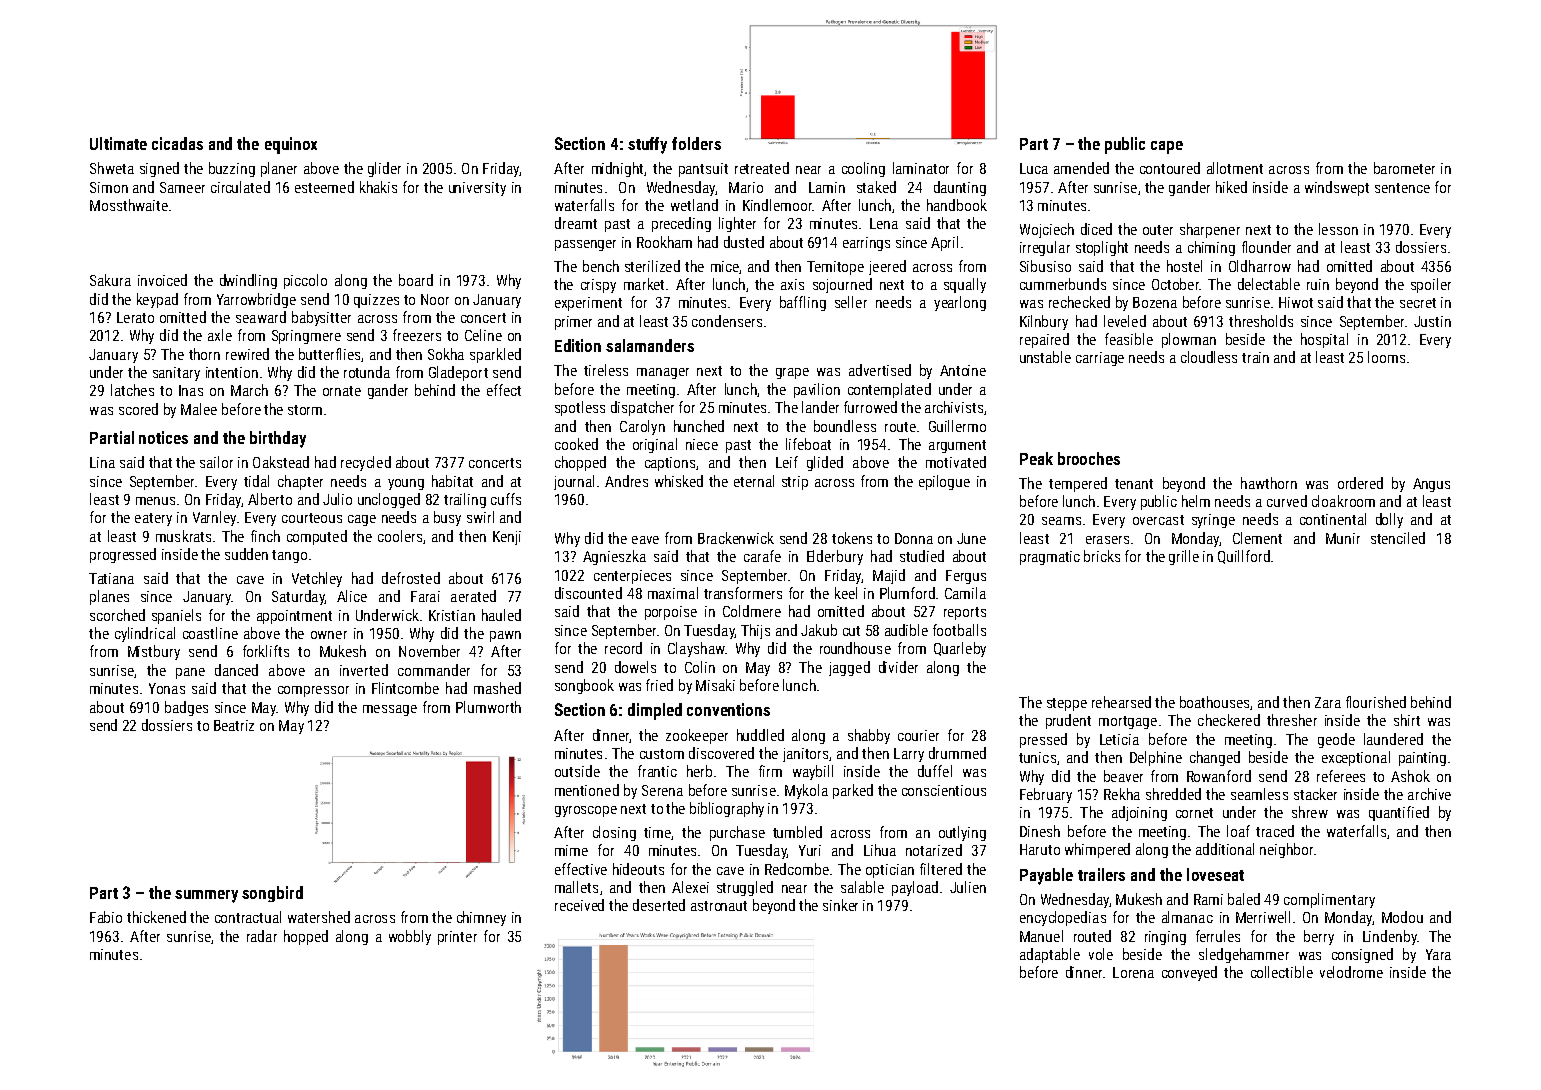  What do you see at coordinates (291, 145) in the image?
I see `equinox` at bounding box center [291, 145].
